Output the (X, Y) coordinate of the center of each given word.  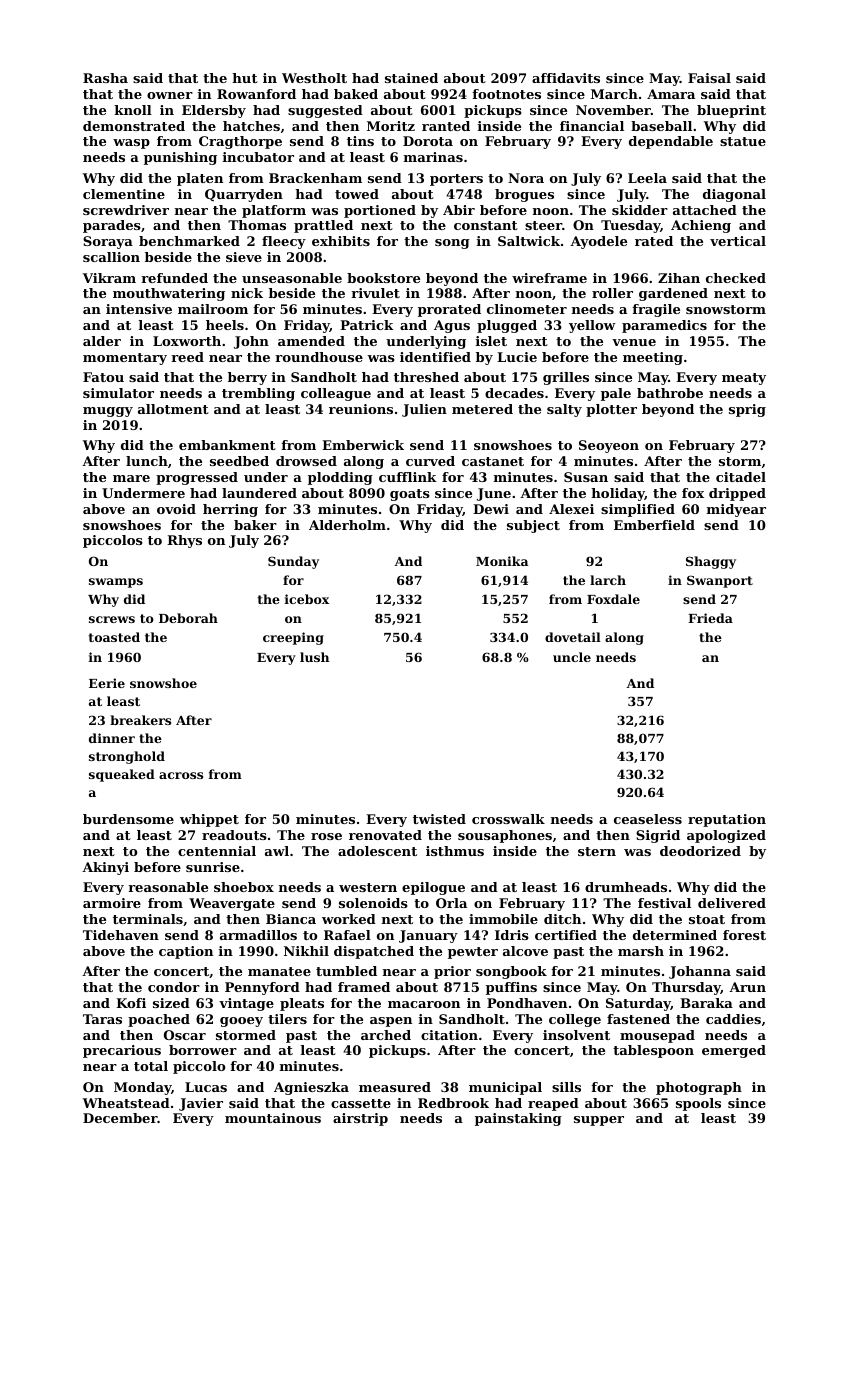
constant (486, 225)
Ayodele (598, 242)
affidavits (566, 78)
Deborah (188, 618)
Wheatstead (126, 1103)
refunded (174, 278)
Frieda (710, 618)
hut (245, 78)
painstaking (518, 1119)
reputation (727, 820)
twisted (439, 819)
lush (314, 657)
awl (277, 851)
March (614, 94)
